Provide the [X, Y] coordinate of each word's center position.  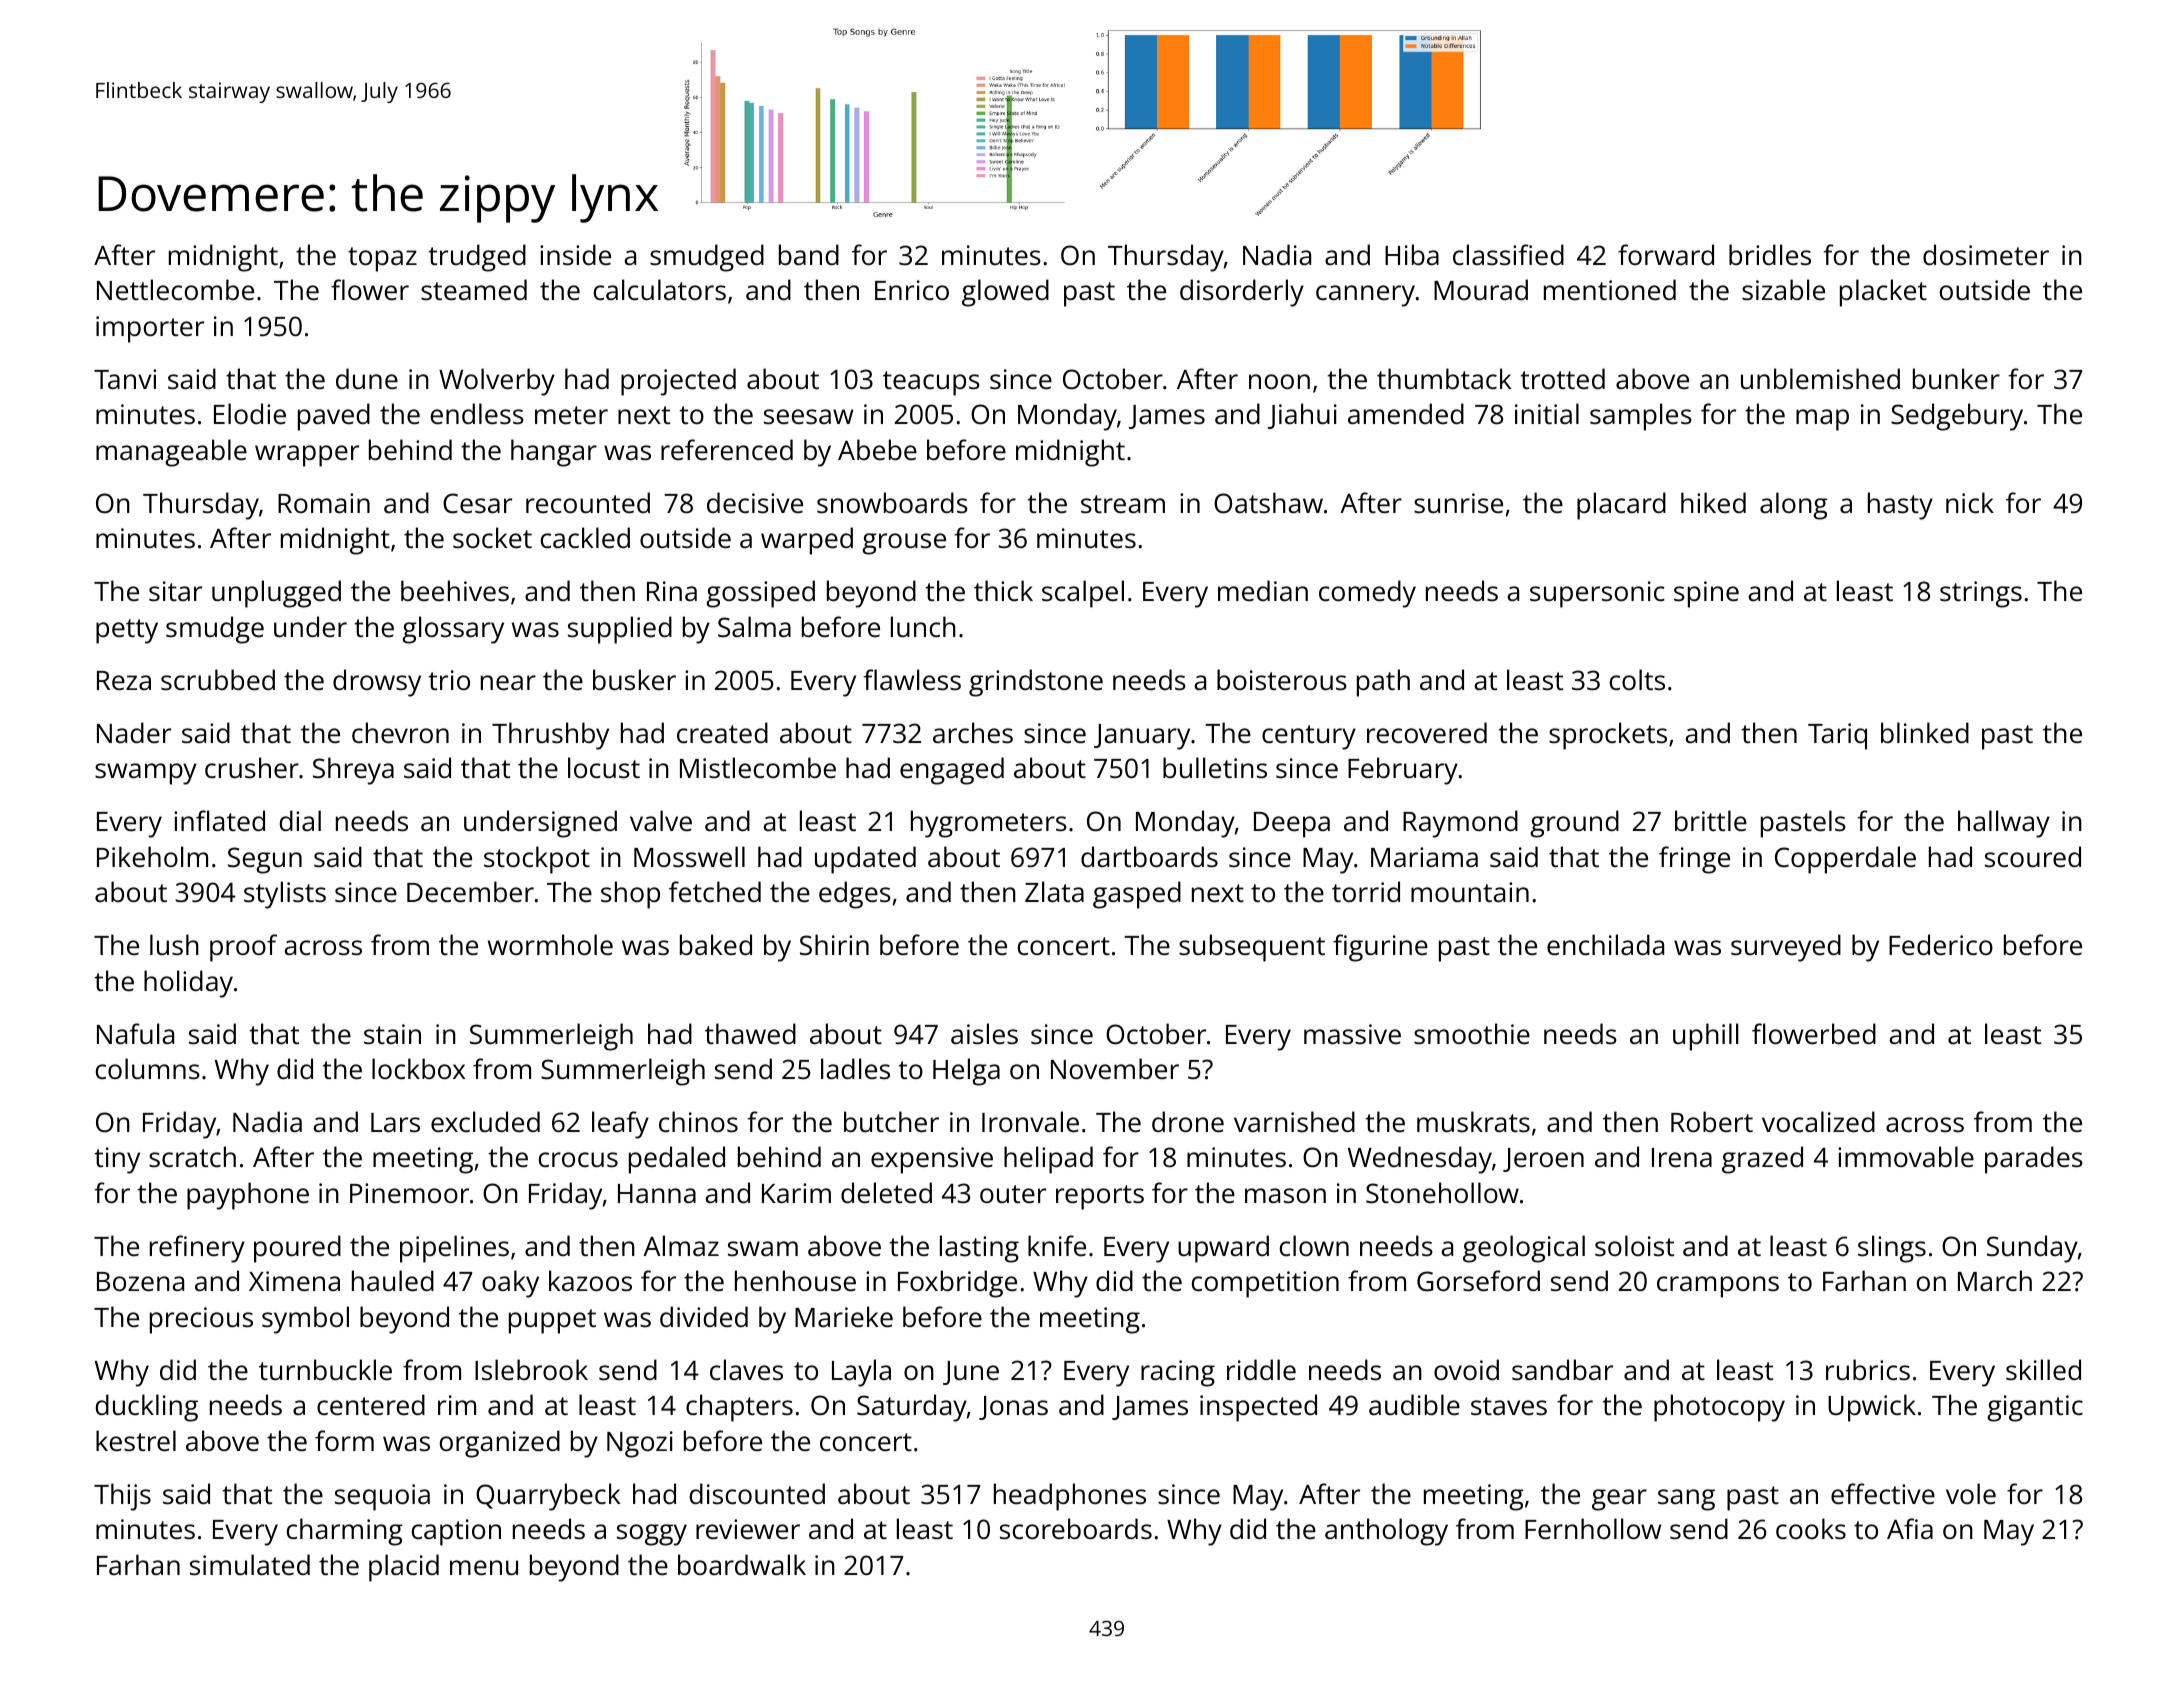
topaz [382, 259]
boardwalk [742, 1564]
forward [1666, 254]
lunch [923, 627]
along [1794, 506]
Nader [134, 732]
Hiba [1412, 254]
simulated [250, 1565]
